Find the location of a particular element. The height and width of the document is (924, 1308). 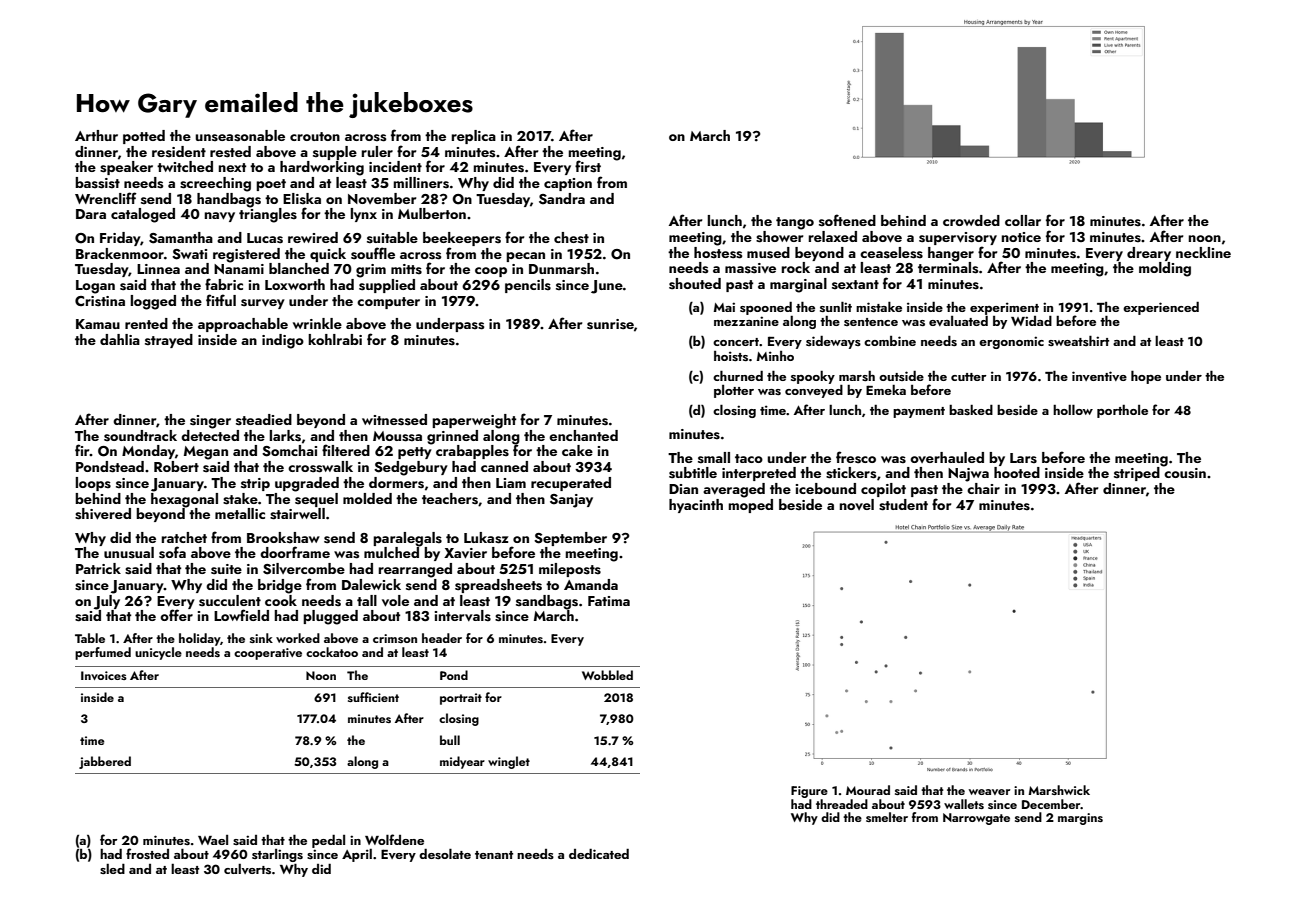

potted is located at coordinates (144, 137).
